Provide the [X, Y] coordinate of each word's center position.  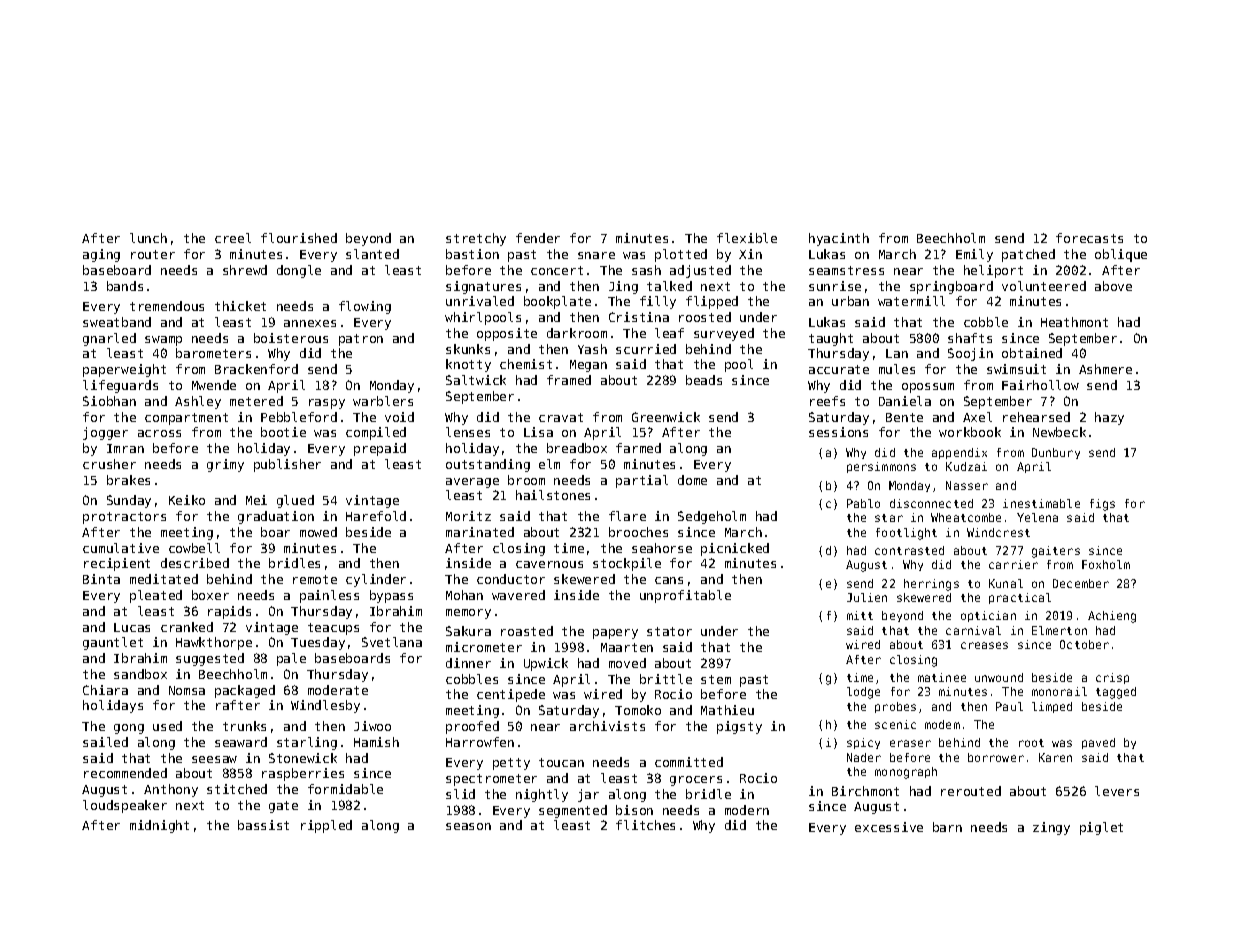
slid [460, 794]
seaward [241, 742]
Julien [867, 597]
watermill [911, 301]
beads [704, 380]
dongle [299, 271]
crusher [109, 464]
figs [1102, 505]
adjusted [700, 271]
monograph [906, 773]
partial [642, 481]
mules [897, 369]
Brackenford [256, 369]
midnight [159, 826]
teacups [333, 629]
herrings [931, 585]
